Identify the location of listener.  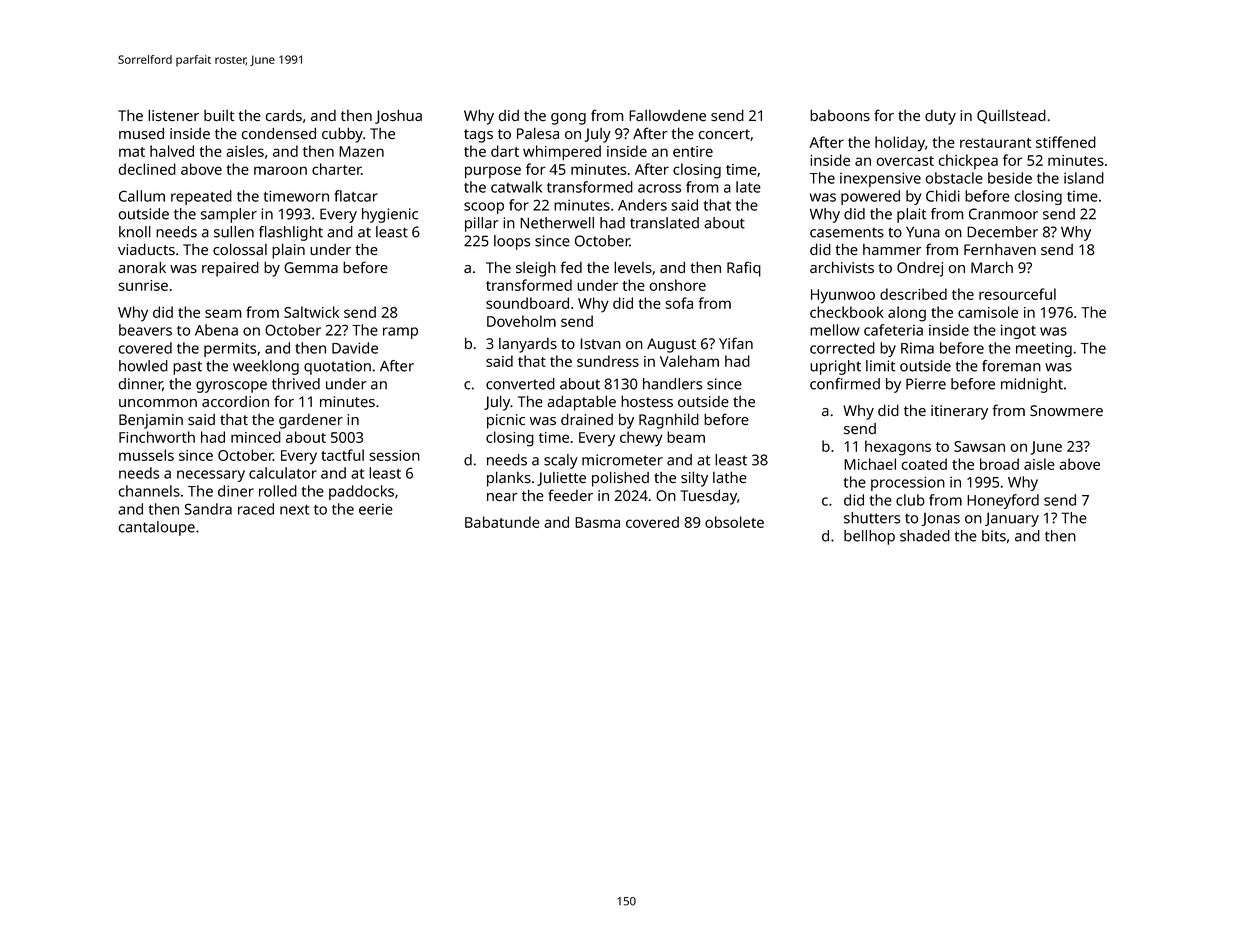
(173, 115).
